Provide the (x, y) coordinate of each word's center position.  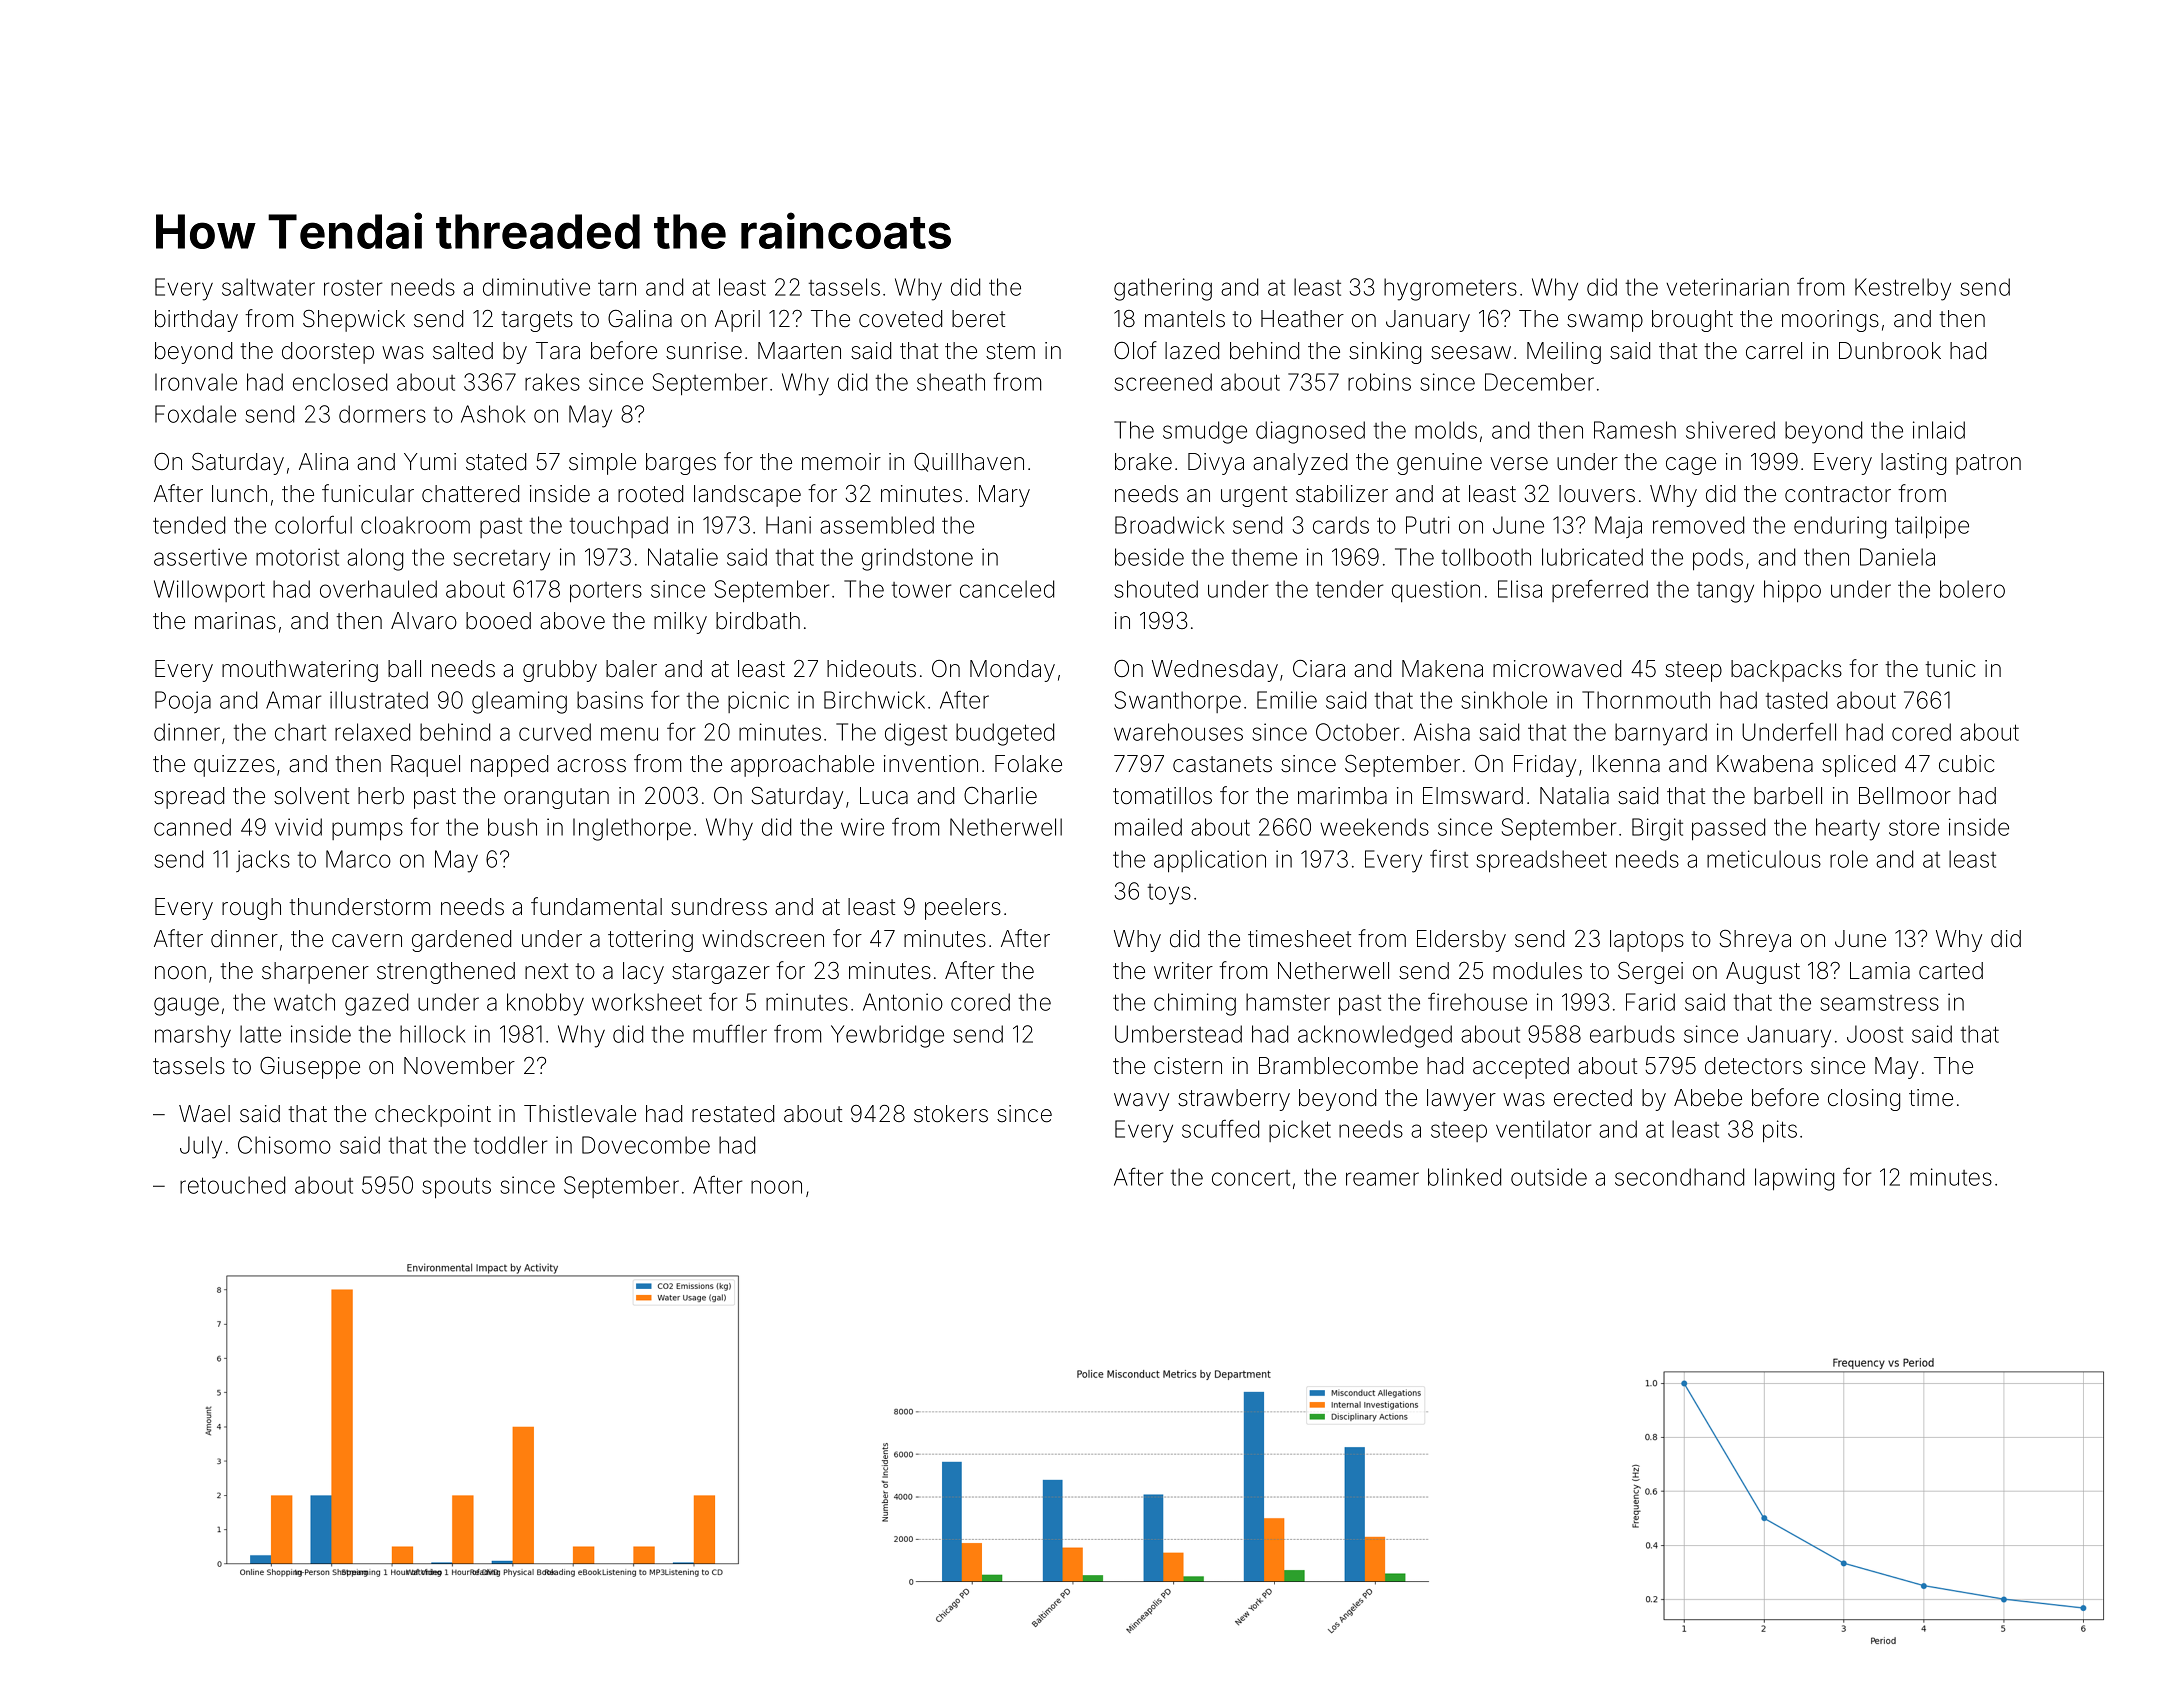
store (1914, 827)
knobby (545, 1004)
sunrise (704, 351)
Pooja (183, 702)
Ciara (1319, 669)
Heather (1302, 319)
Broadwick (1170, 525)
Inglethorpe (632, 829)
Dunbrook (1890, 351)
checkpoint (433, 1116)
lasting (1913, 464)
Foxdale (195, 414)
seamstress (1879, 1003)
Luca (884, 796)
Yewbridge (887, 1036)
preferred (1600, 590)
